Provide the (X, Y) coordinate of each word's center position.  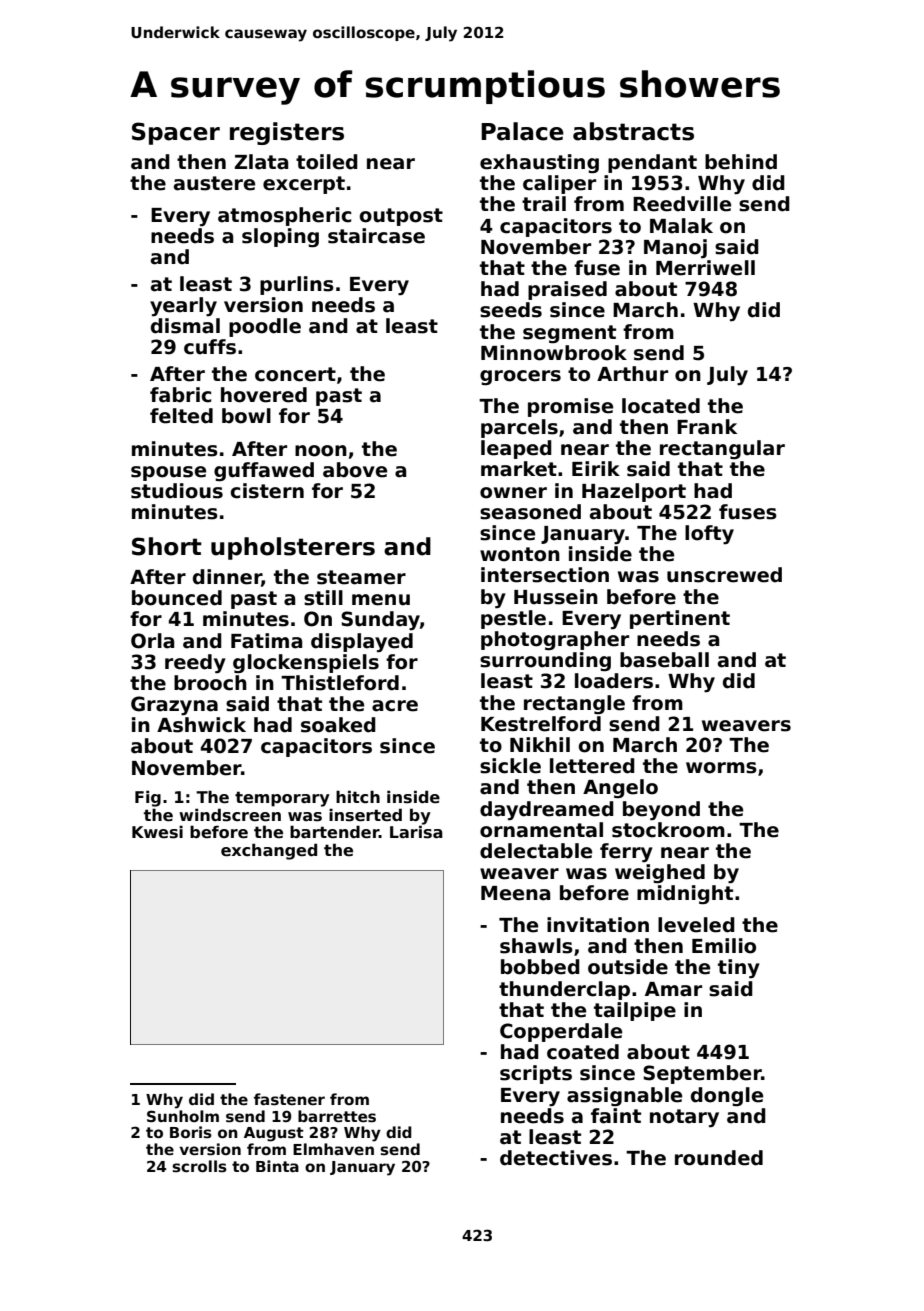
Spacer (176, 133)
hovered (264, 395)
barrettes (337, 1116)
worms (721, 768)
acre (395, 706)
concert (295, 374)
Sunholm (183, 1116)
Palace (522, 131)
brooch (210, 683)
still (323, 598)
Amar (673, 989)
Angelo (620, 788)
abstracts (633, 131)
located (661, 406)
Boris (191, 1132)
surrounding (545, 661)
